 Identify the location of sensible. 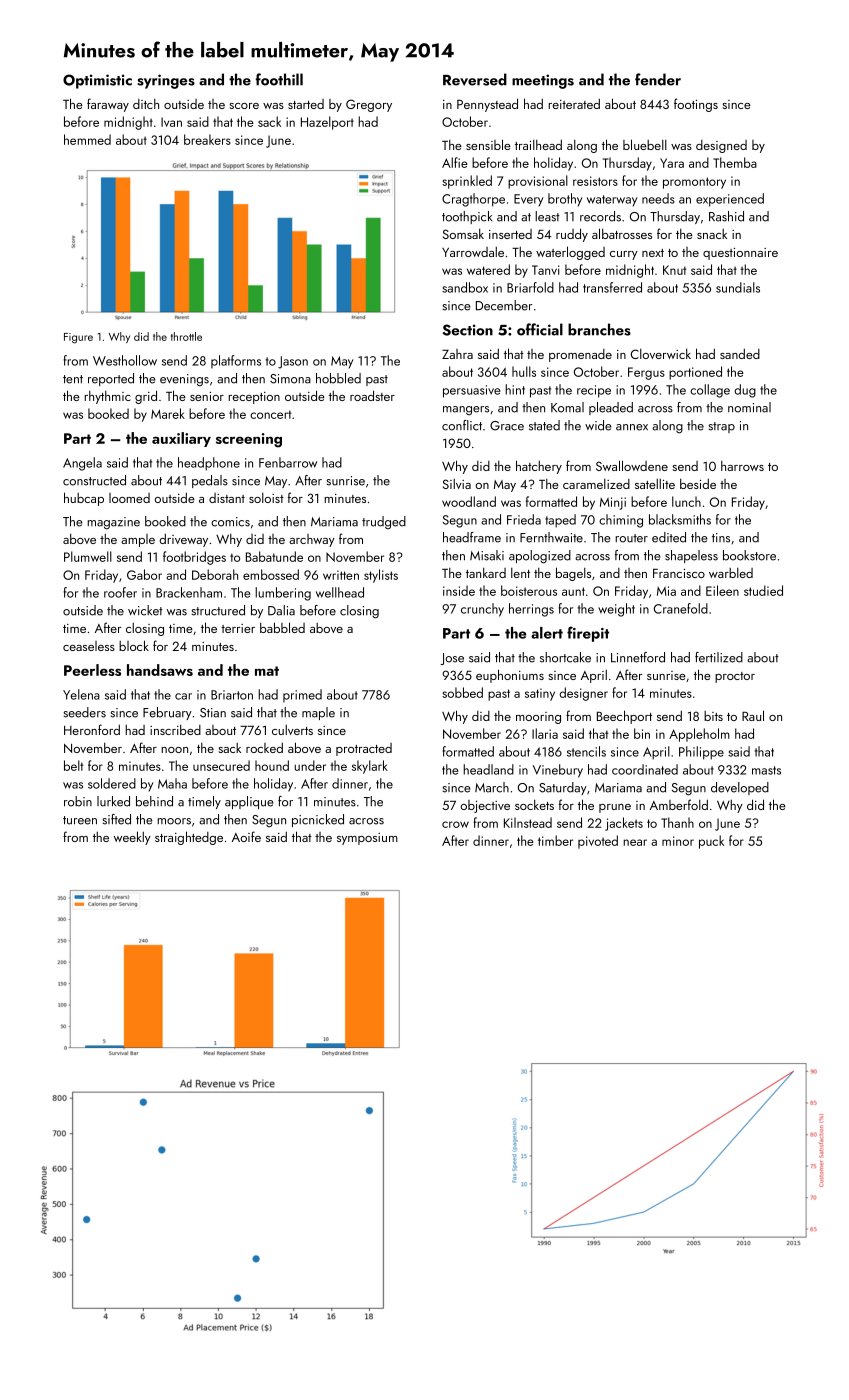
(488, 144).
